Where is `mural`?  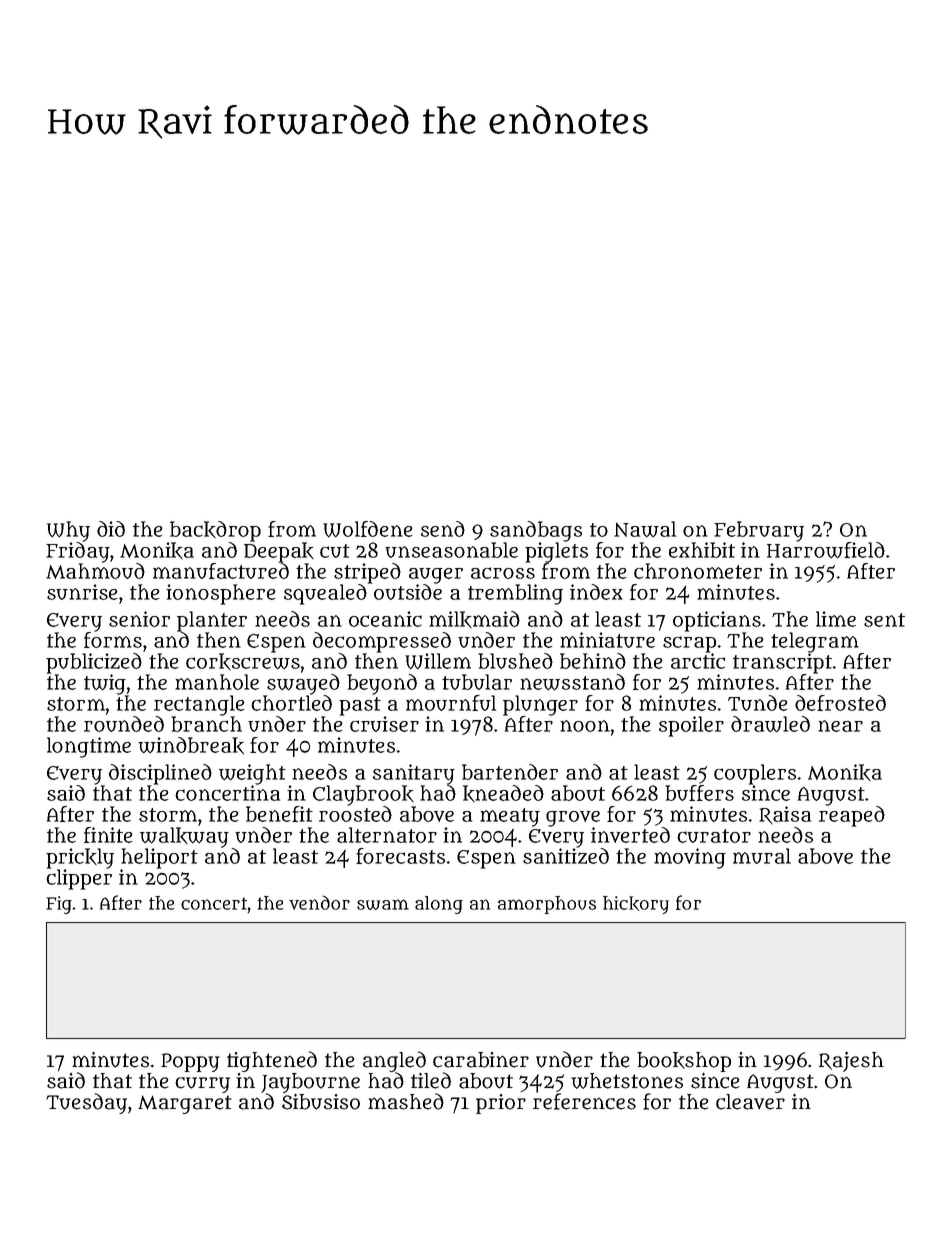
mural is located at coordinates (762, 856).
